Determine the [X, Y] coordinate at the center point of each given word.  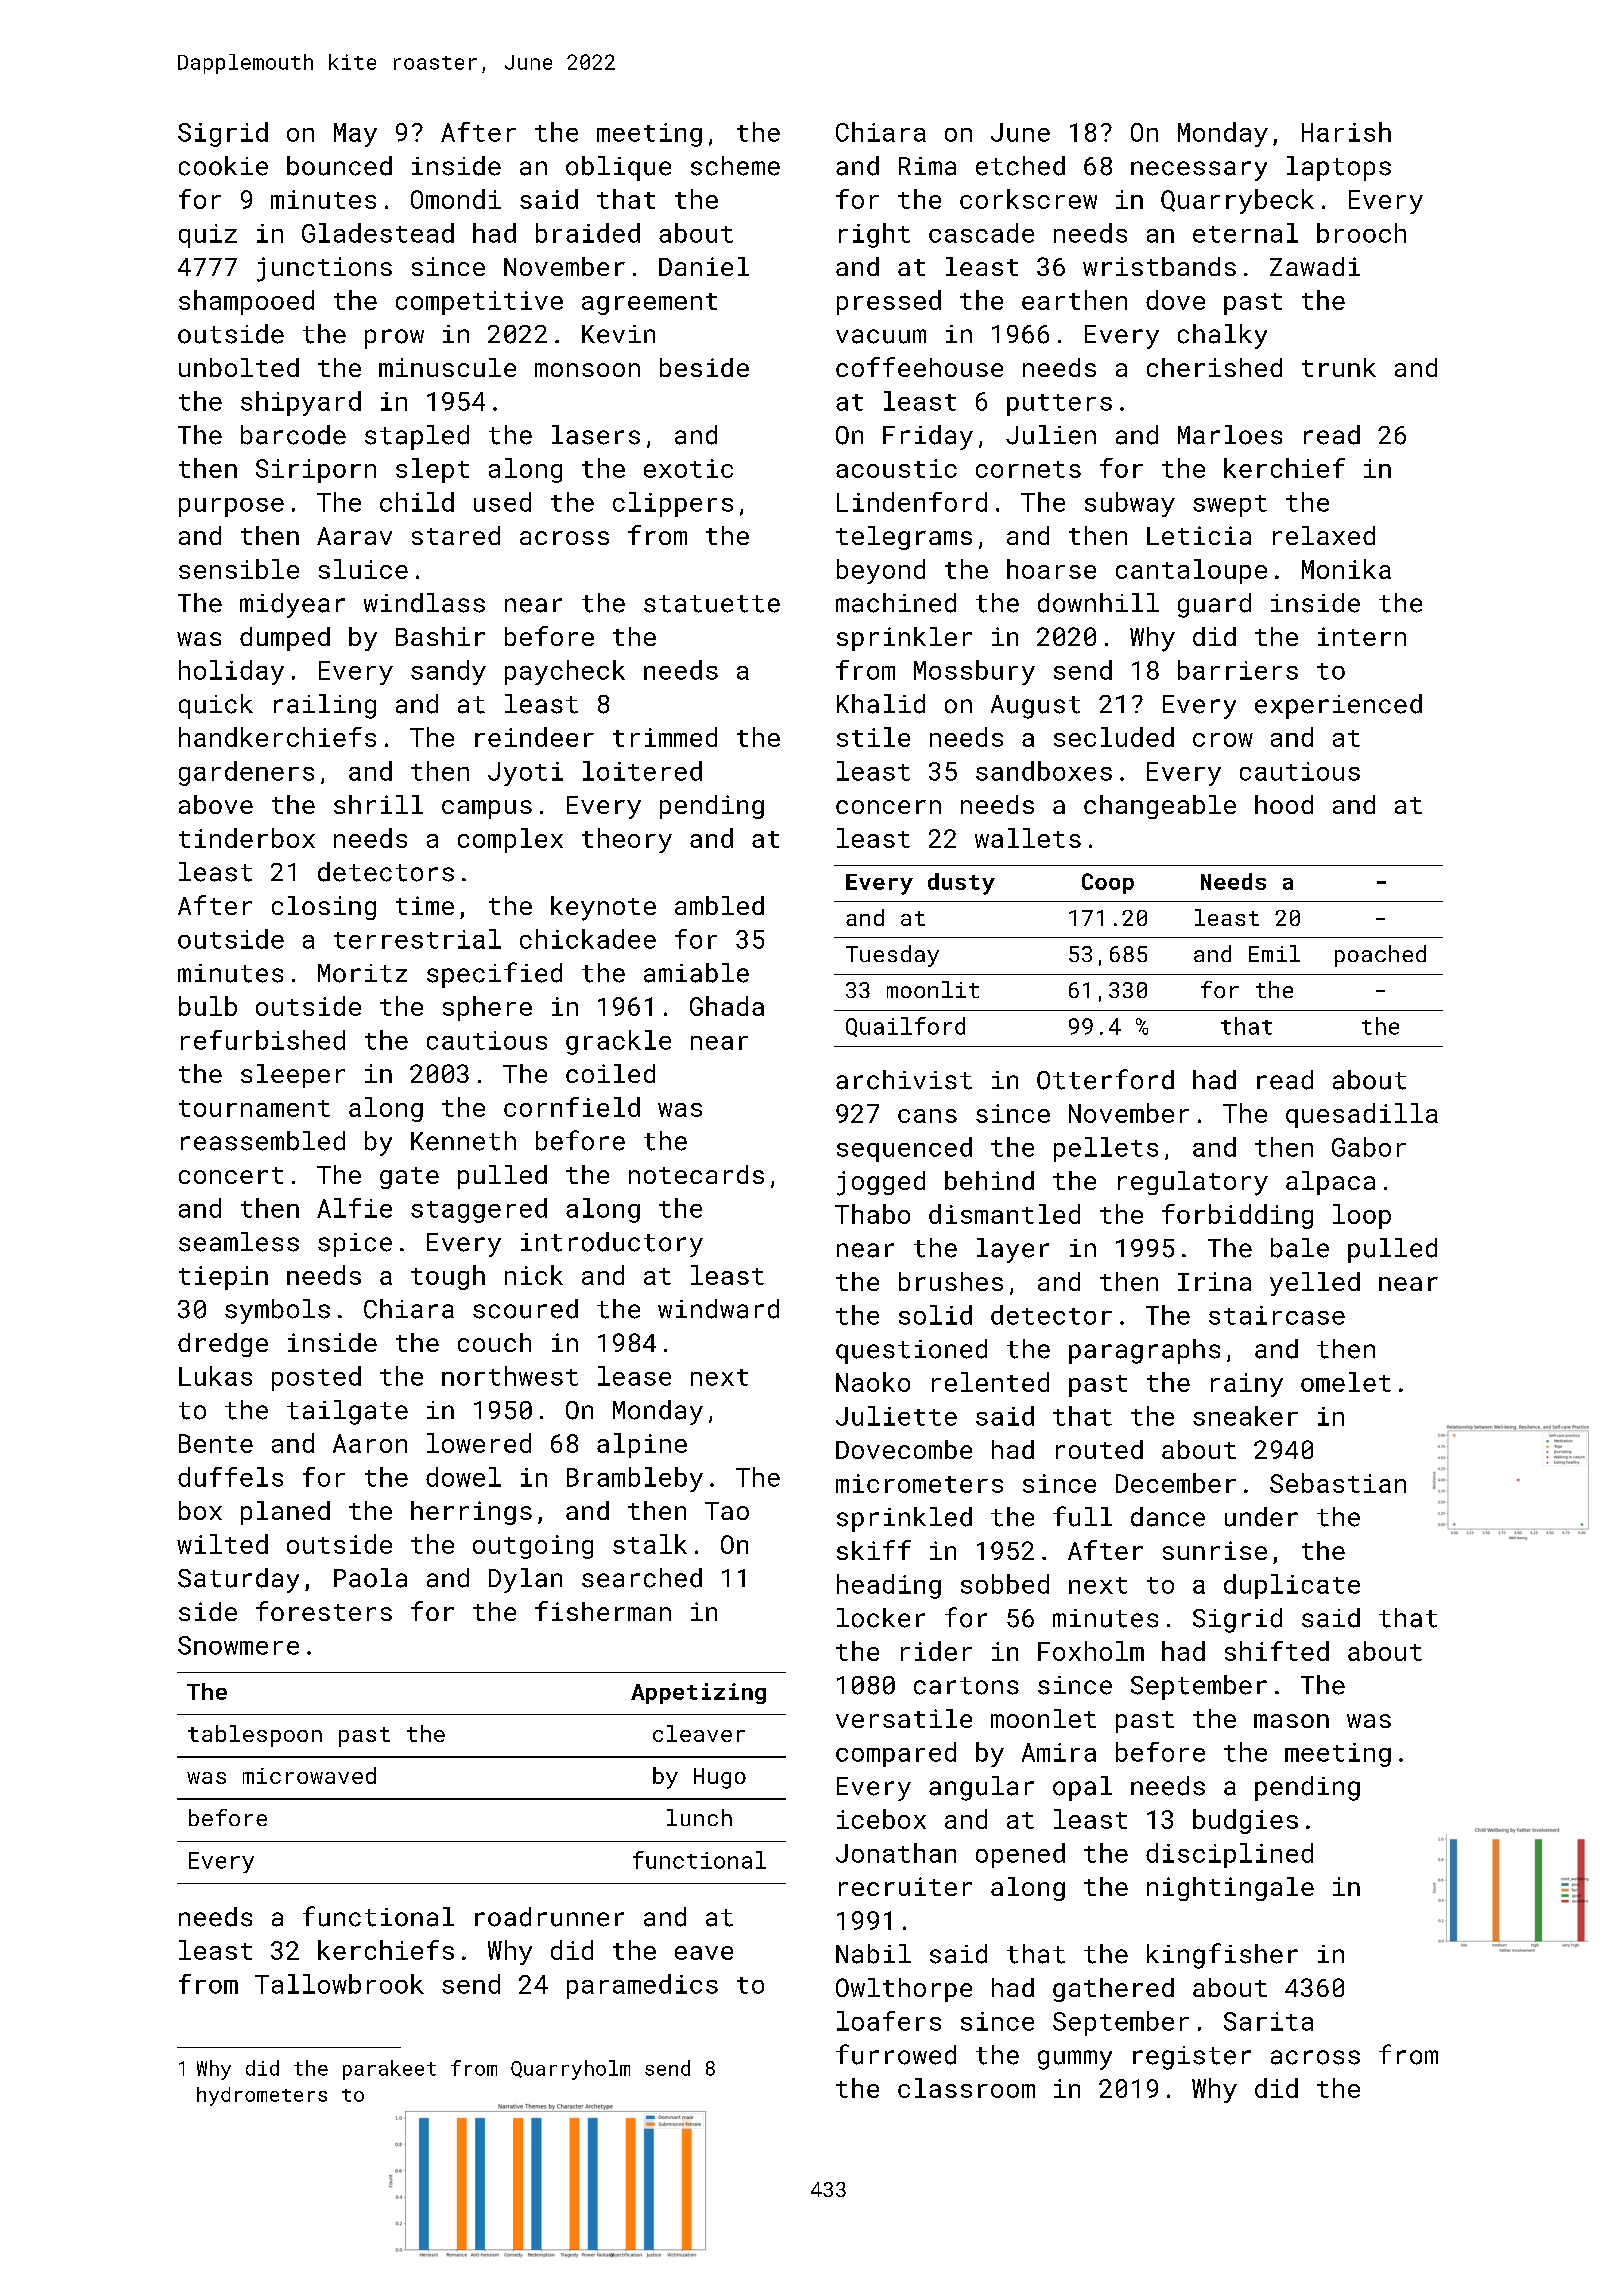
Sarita [1268, 2021]
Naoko [873, 1382]
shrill [378, 804]
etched [1020, 166]
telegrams [904, 538]
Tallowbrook [339, 1984]
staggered [479, 1210]
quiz [208, 236]
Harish [1346, 132]
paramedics [642, 1986]
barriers [1238, 670]
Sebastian [1338, 1483]
